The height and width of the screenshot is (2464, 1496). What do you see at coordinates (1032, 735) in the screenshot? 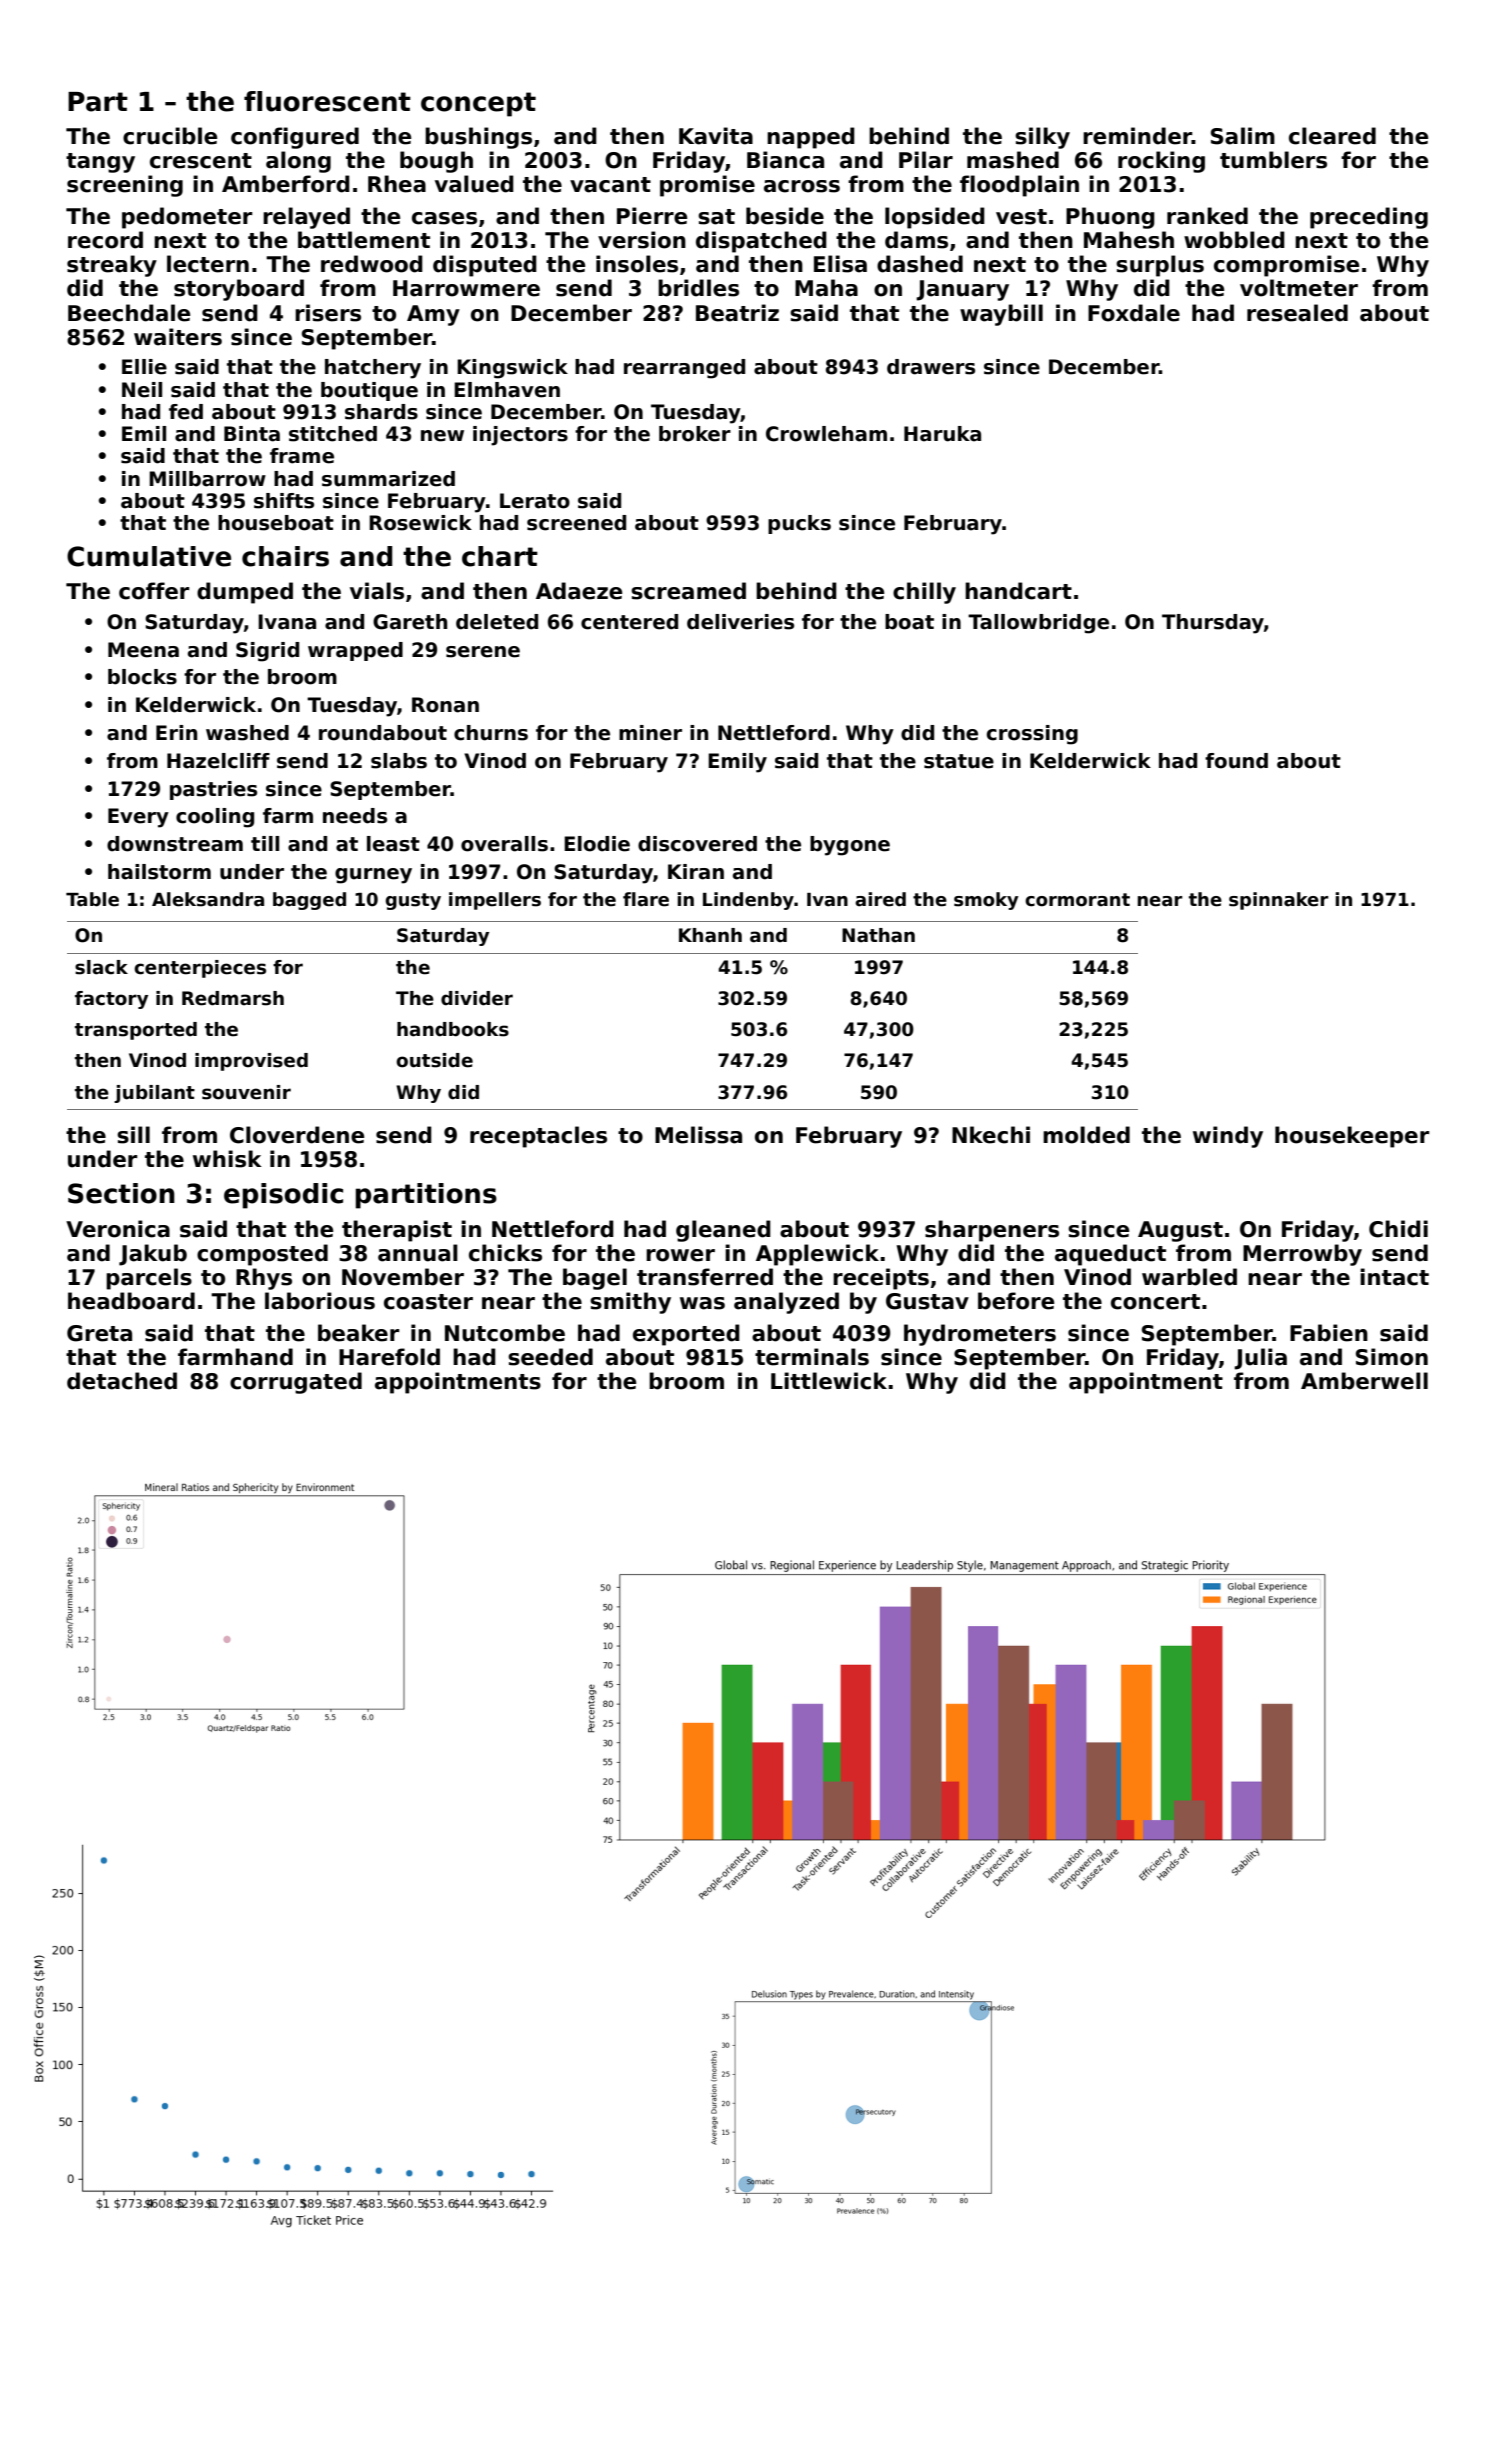
I see `crossing` at bounding box center [1032, 735].
